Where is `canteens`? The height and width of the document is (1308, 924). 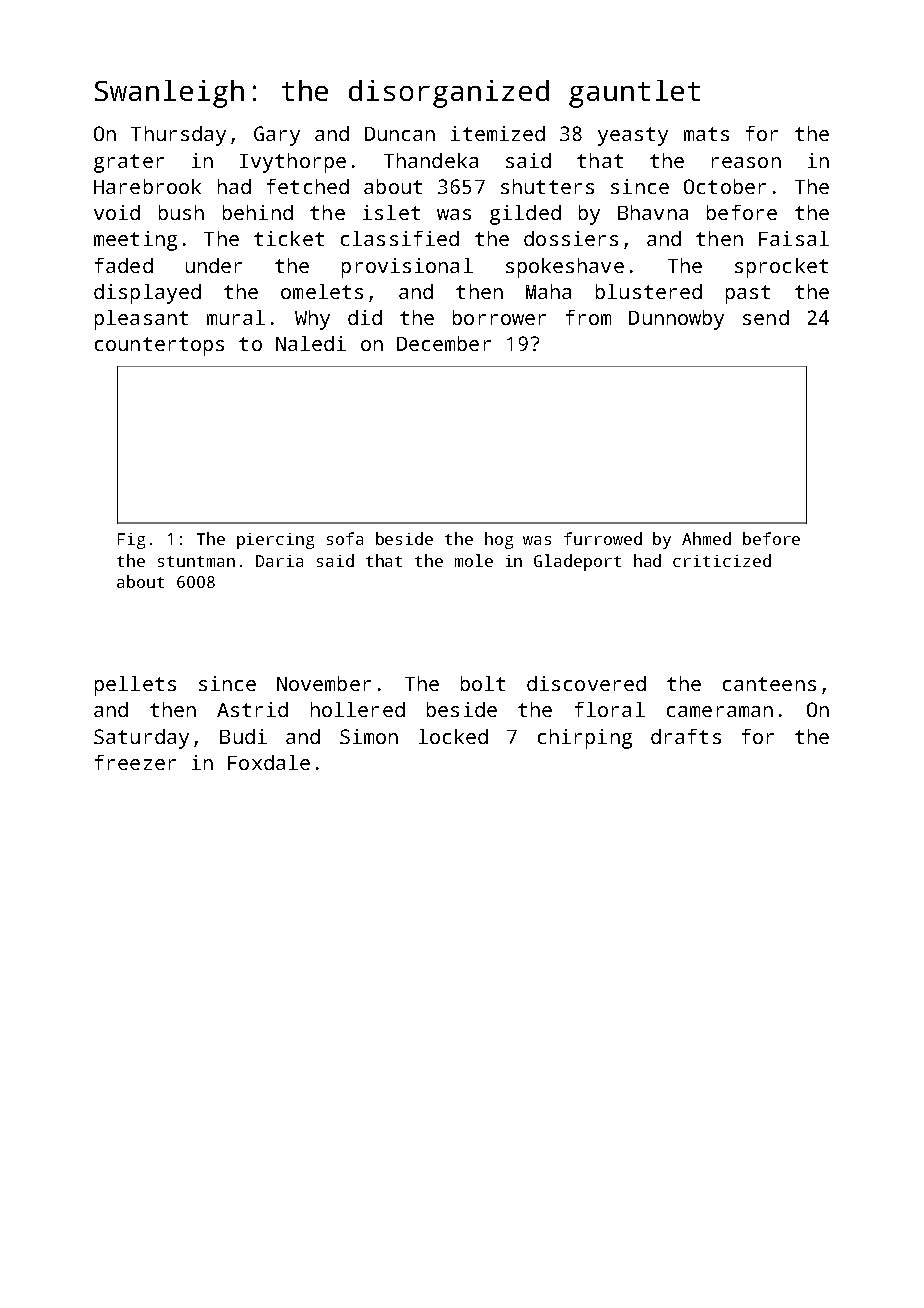 canteens is located at coordinates (769, 684).
